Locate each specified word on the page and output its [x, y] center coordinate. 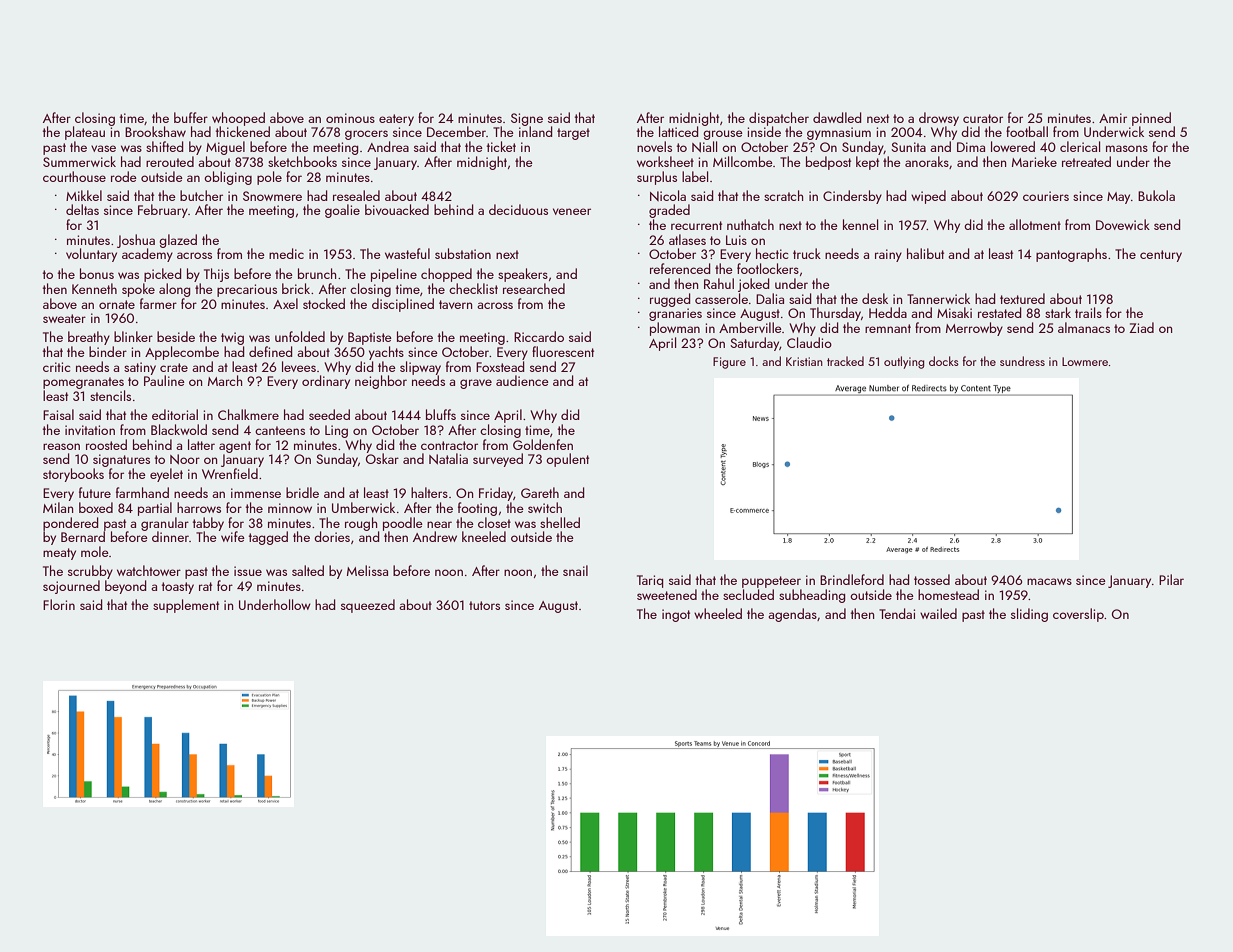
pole [269, 178]
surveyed [498, 460]
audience [522, 380]
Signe [527, 119]
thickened [243, 131]
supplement [186, 606]
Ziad [1141, 327]
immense [256, 493]
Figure [729, 363]
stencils [110, 395]
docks [944, 361]
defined [271, 351]
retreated [1086, 161]
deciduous [518, 209]
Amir [1113, 118]
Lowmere [1085, 361]
